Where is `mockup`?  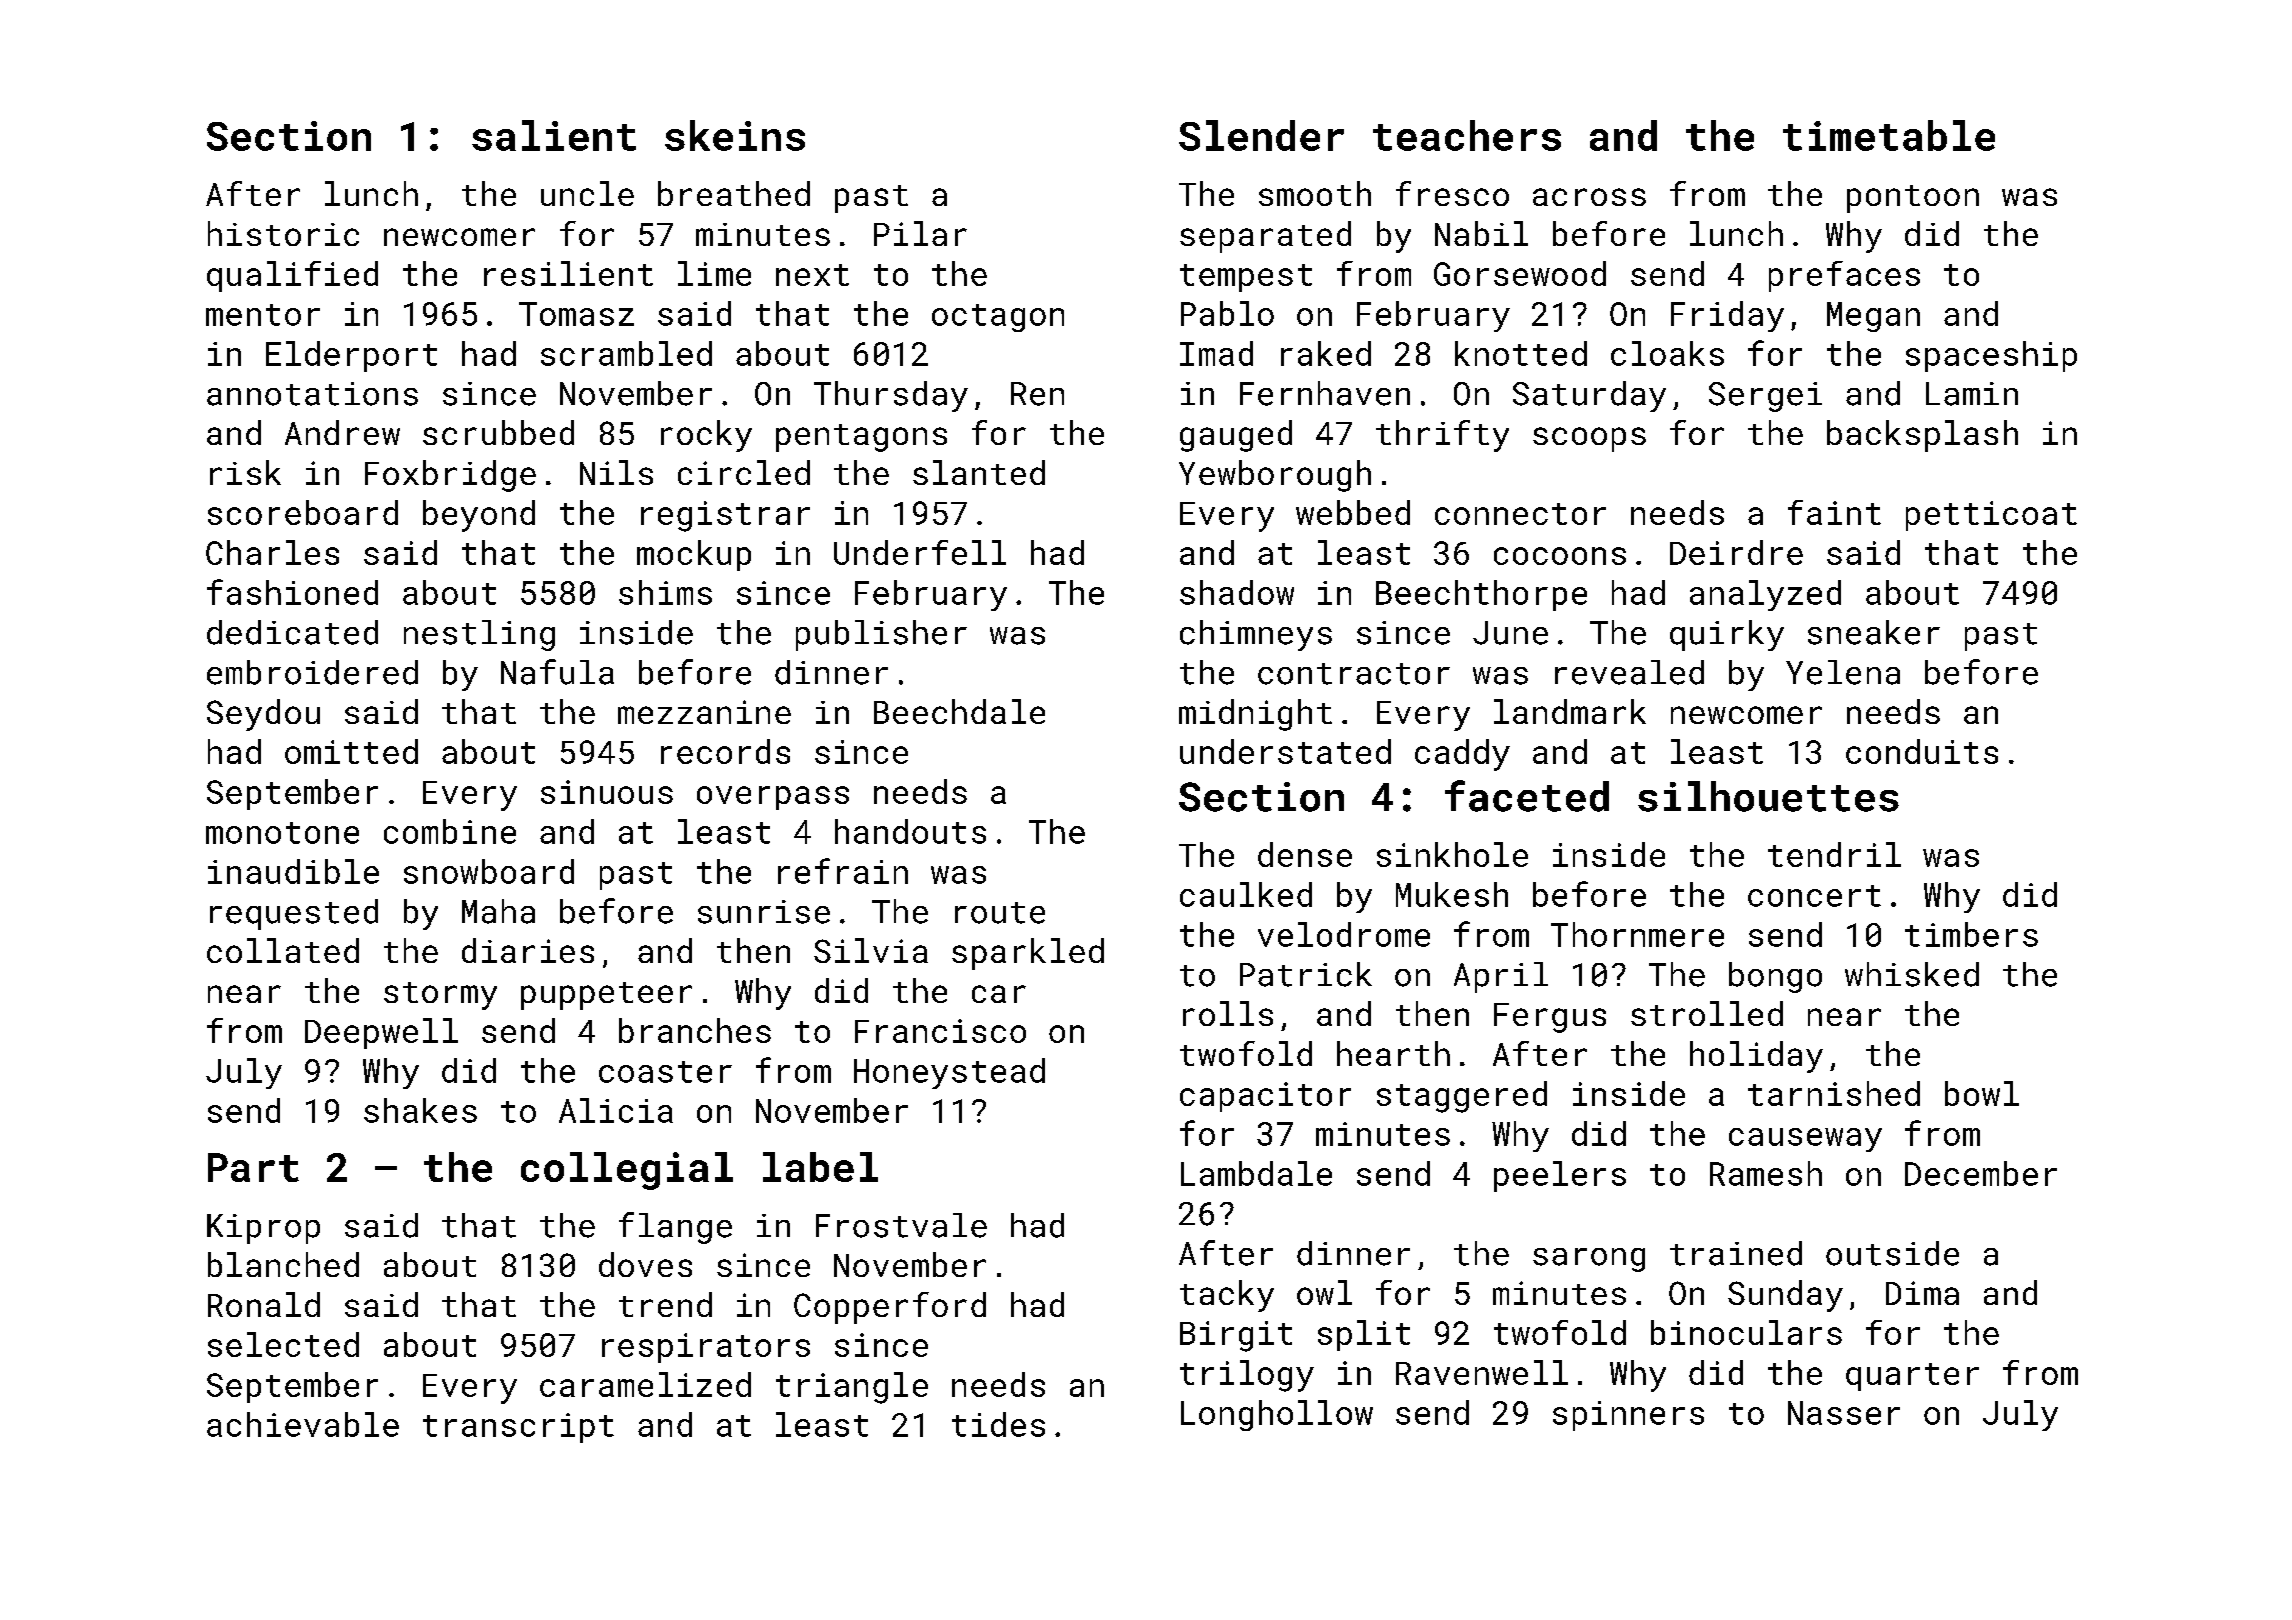
mockup is located at coordinates (694, 555).
